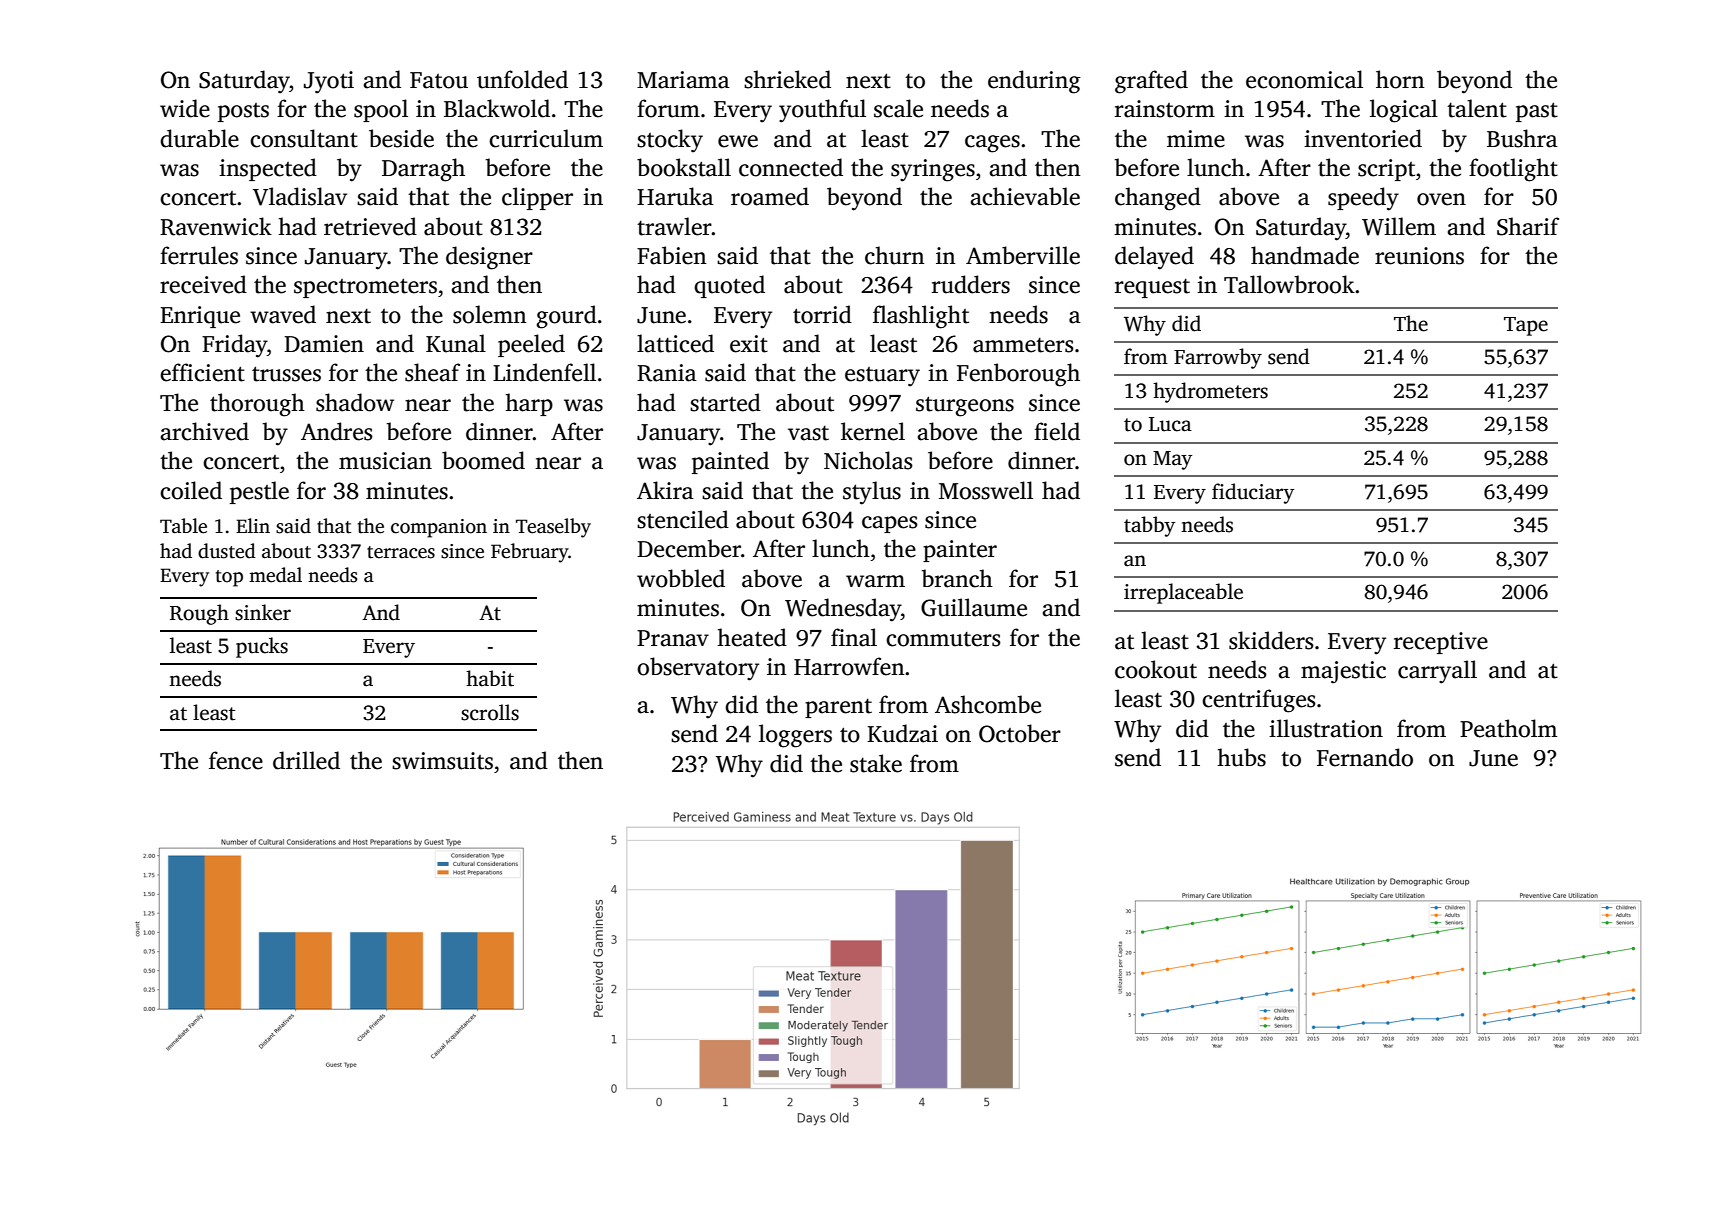  What do you see at coordinates (204, 431) in the screenshot?
I see `archived` at bounding box center [204, 431].
